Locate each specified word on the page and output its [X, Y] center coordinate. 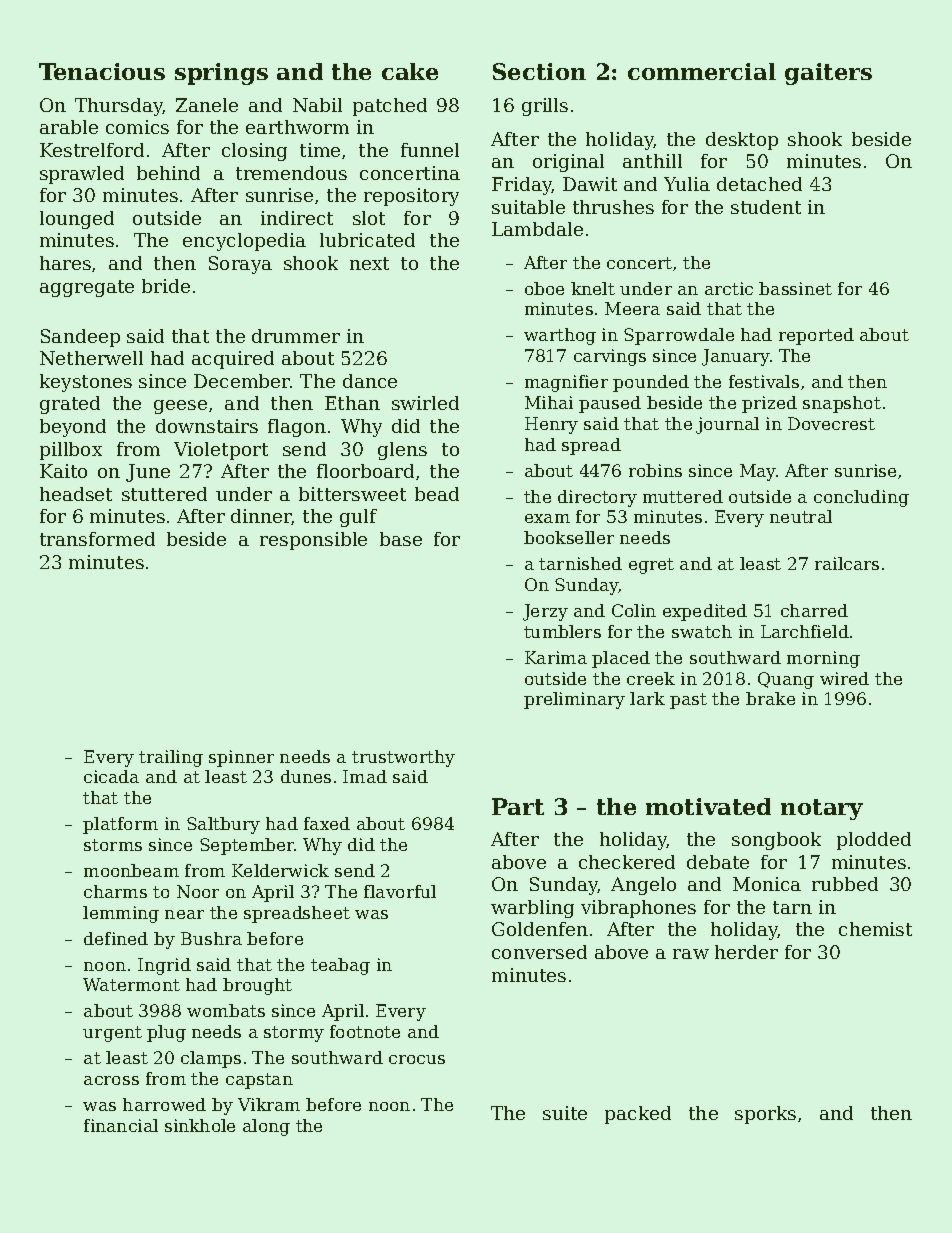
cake [410, 71]
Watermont [131, 984]
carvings [610, 357]
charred [814, 610]
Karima [556, 657]
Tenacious [102, 71]
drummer [296, 336]
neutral [801, 516]
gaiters [828, 74]
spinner [241, 758]
